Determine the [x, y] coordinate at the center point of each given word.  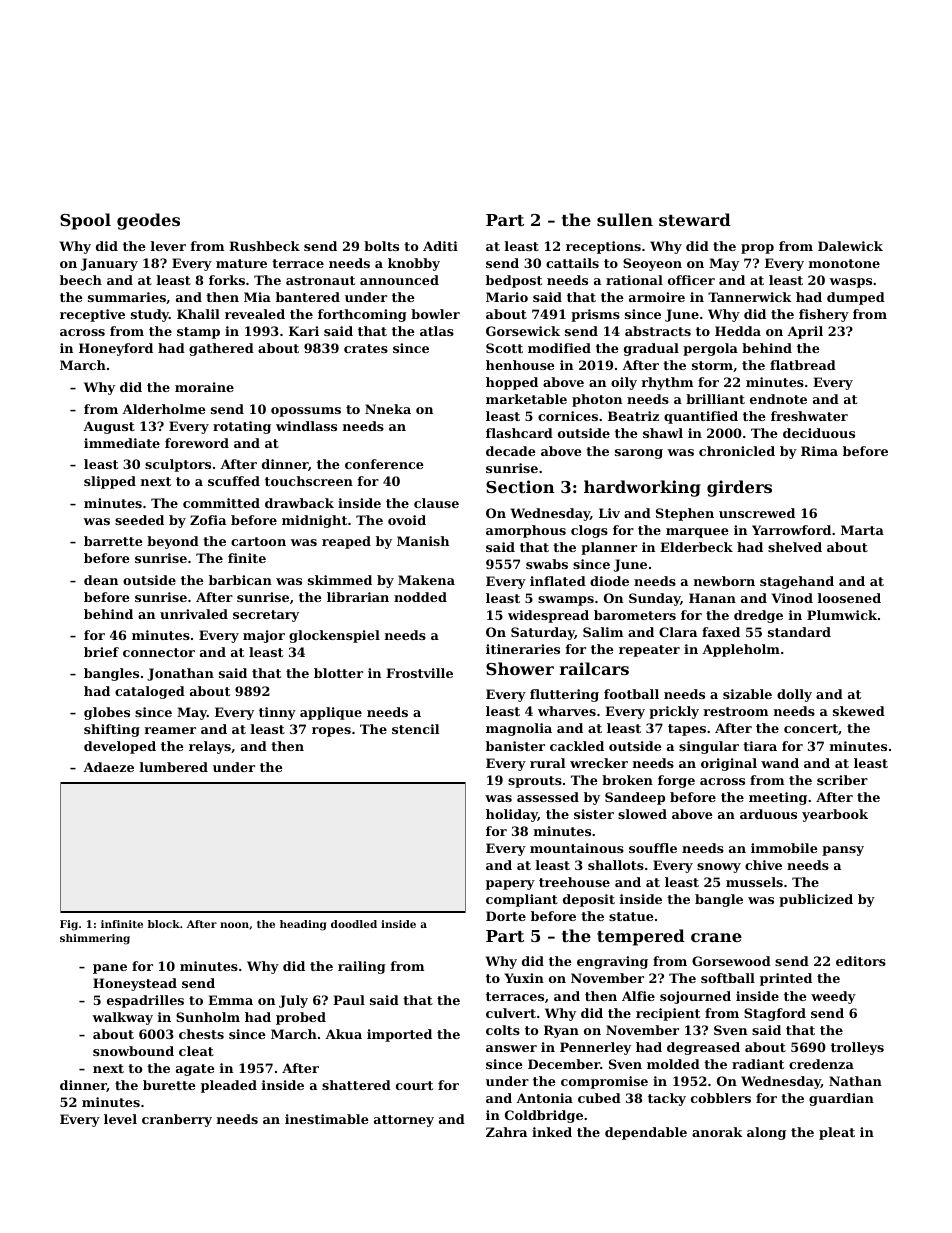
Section [520, 486]
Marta [862, 530]
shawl [663, 433]
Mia [257, 297]
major [264, 636]
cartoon [258, 541]
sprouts [535, 782]
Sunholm [208, 1017]
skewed [859, 711]
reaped [346, 542]
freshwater [809, 416]
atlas [437, 331]
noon [234, 925]
